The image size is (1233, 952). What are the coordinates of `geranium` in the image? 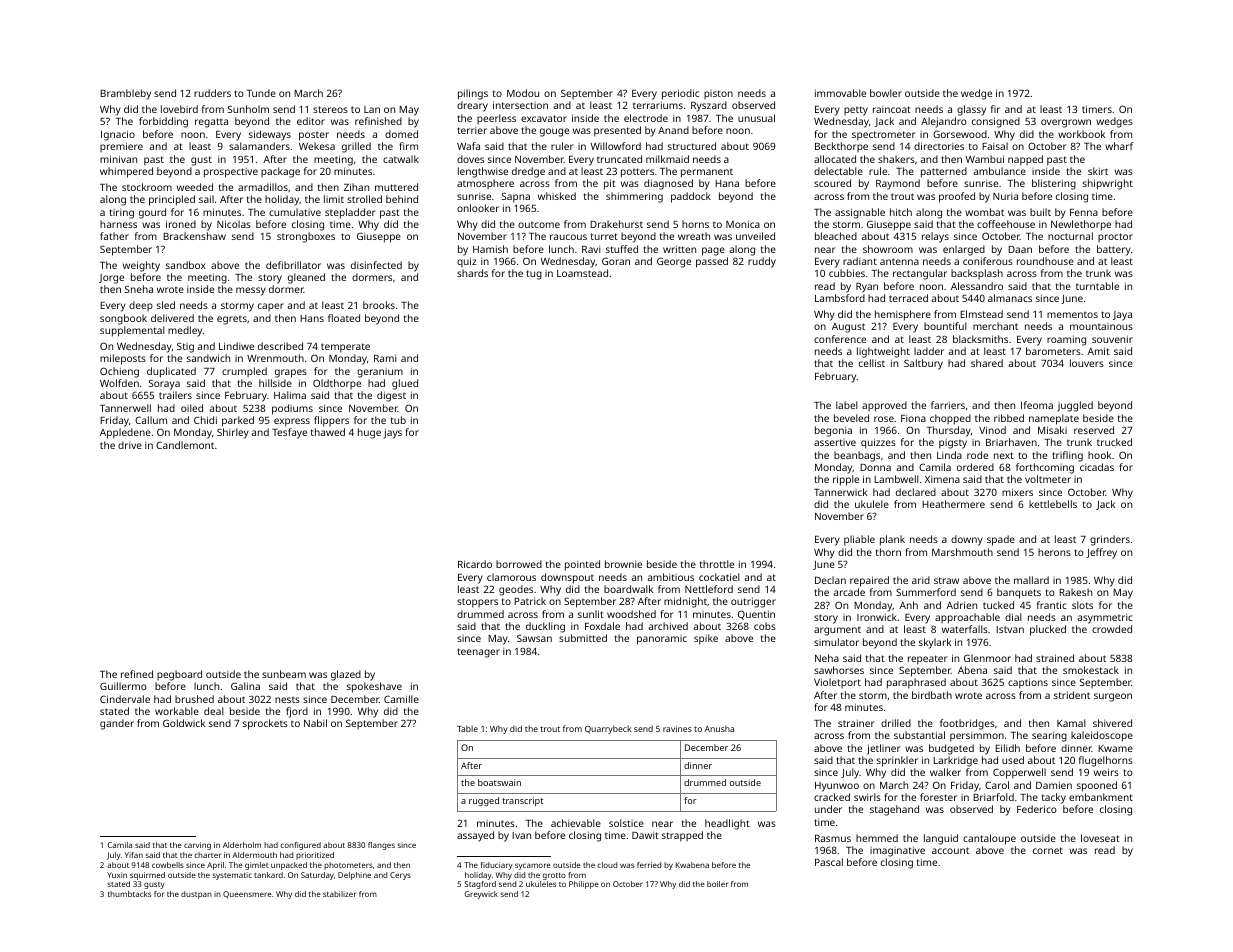 It's located at (380, 373).
